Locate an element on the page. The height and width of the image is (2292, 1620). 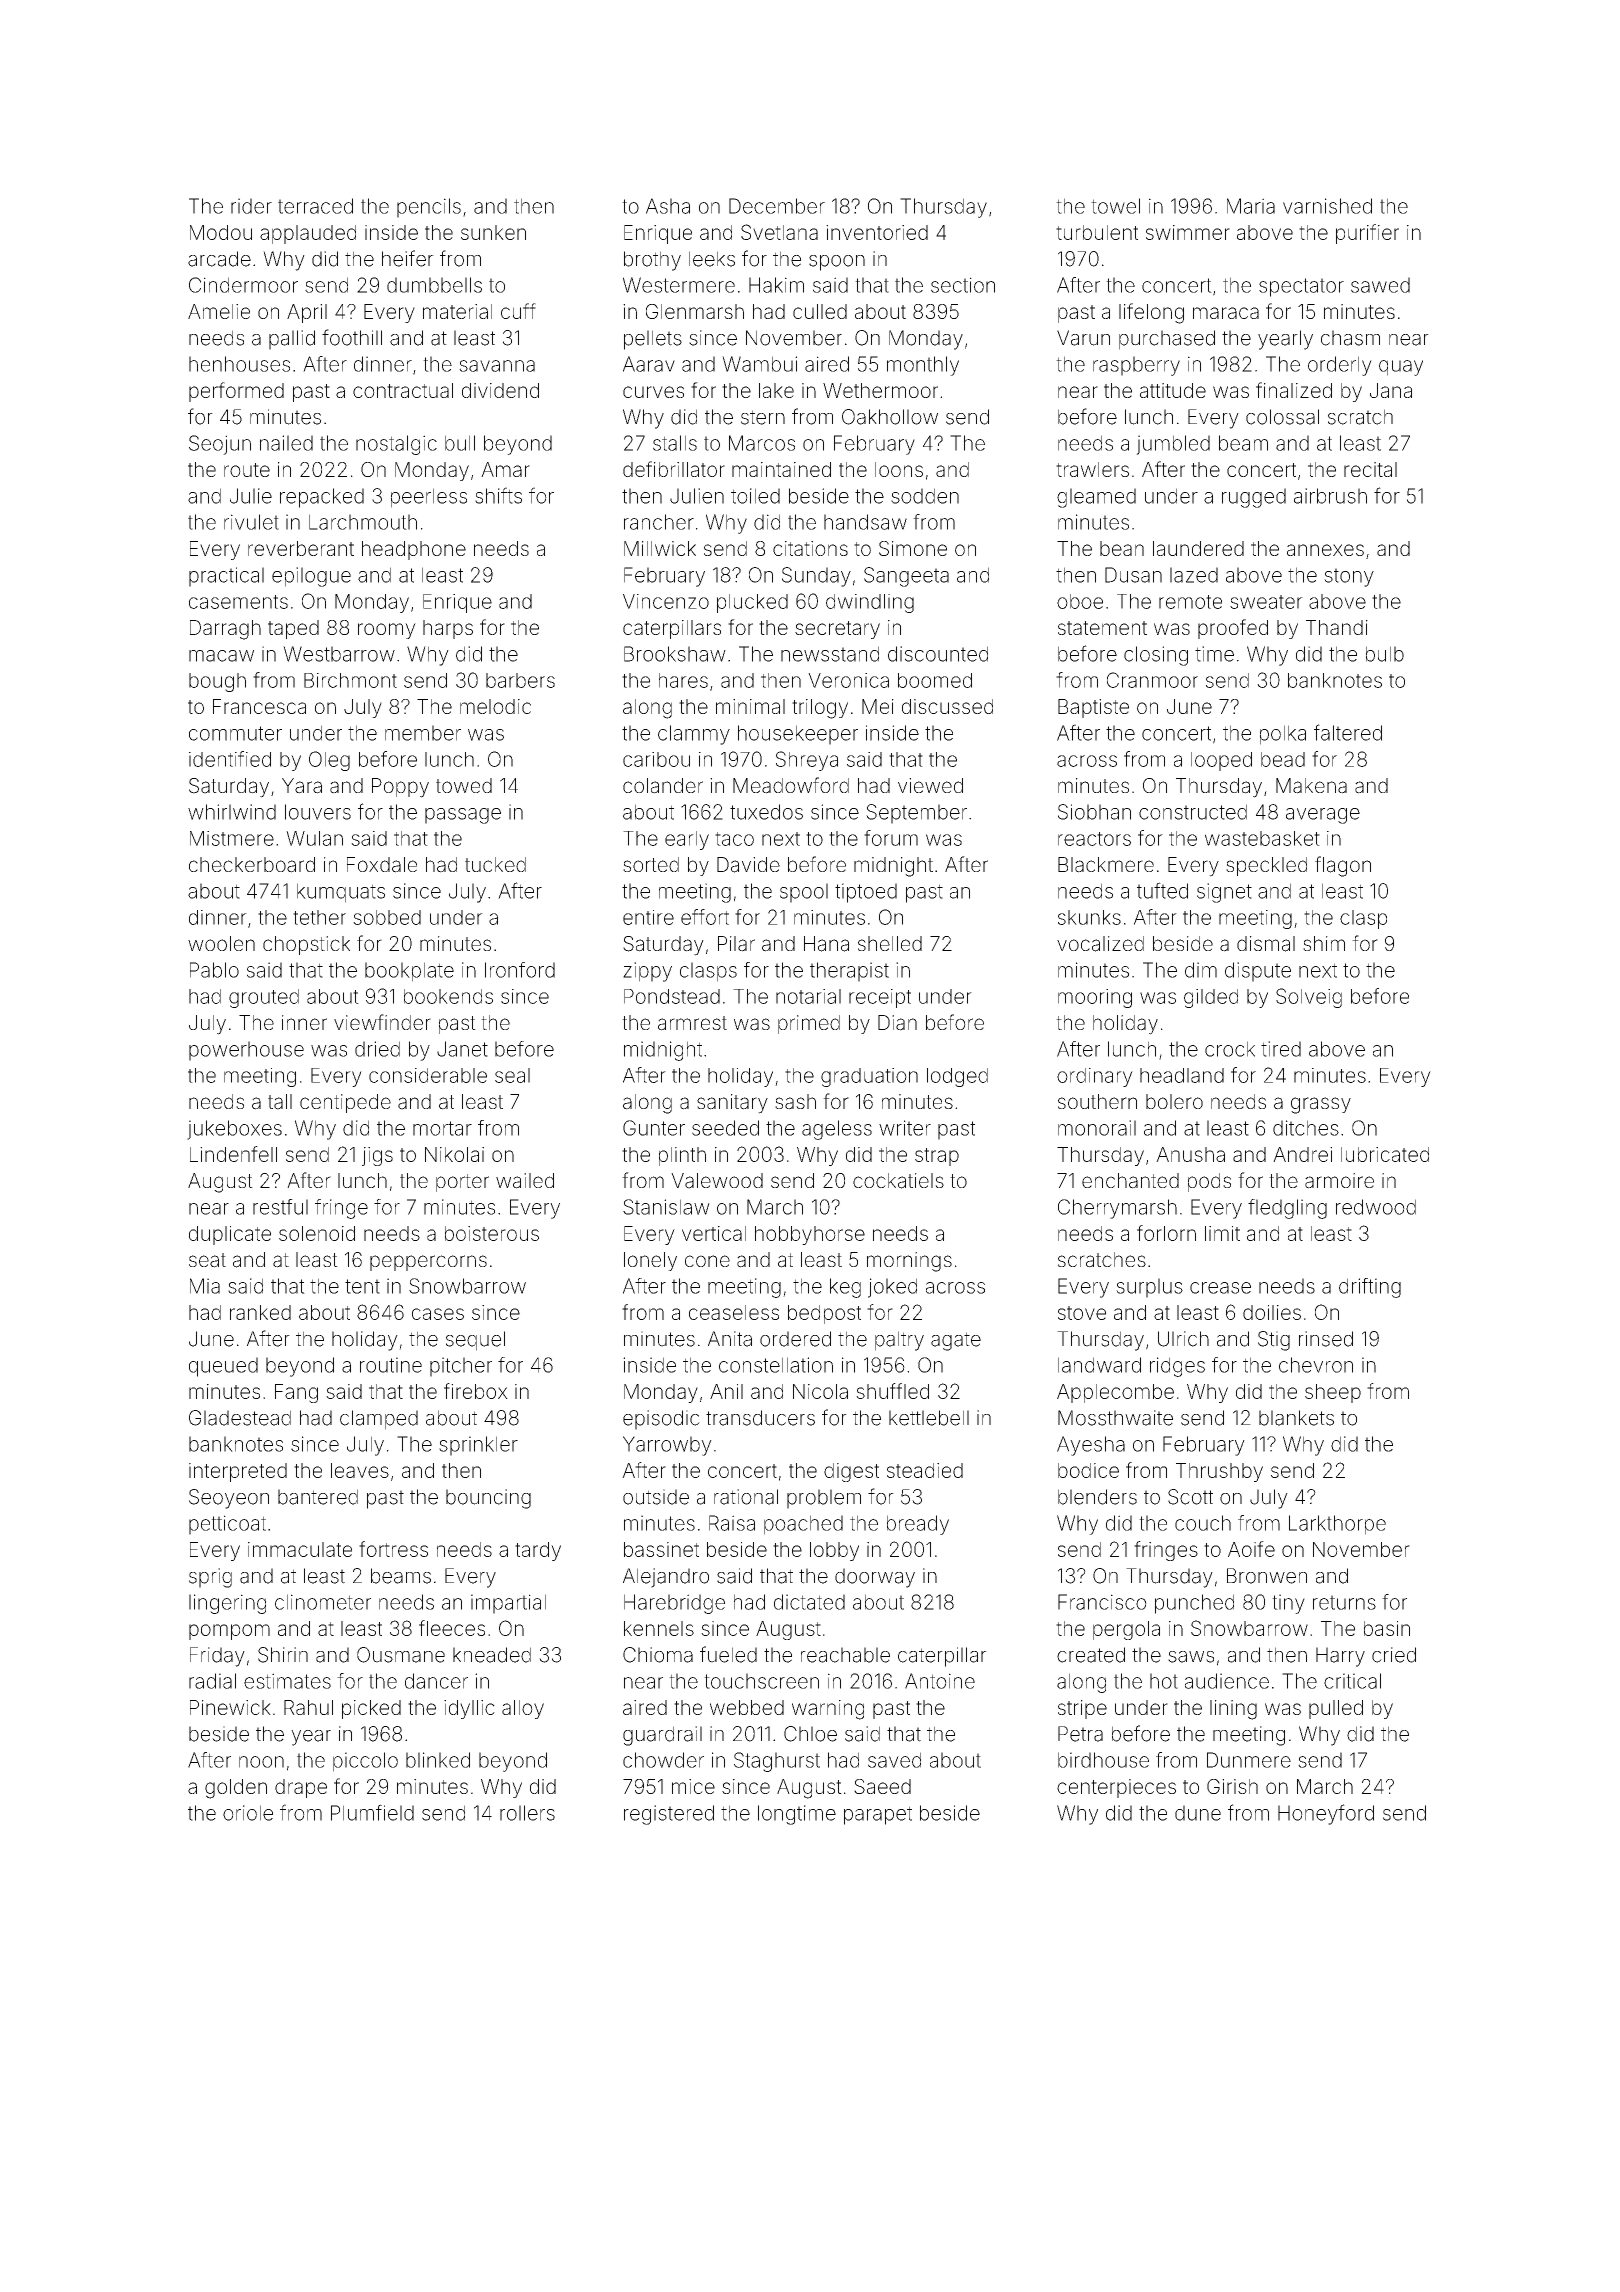
Westermere is located at coordinates (679, 285).
